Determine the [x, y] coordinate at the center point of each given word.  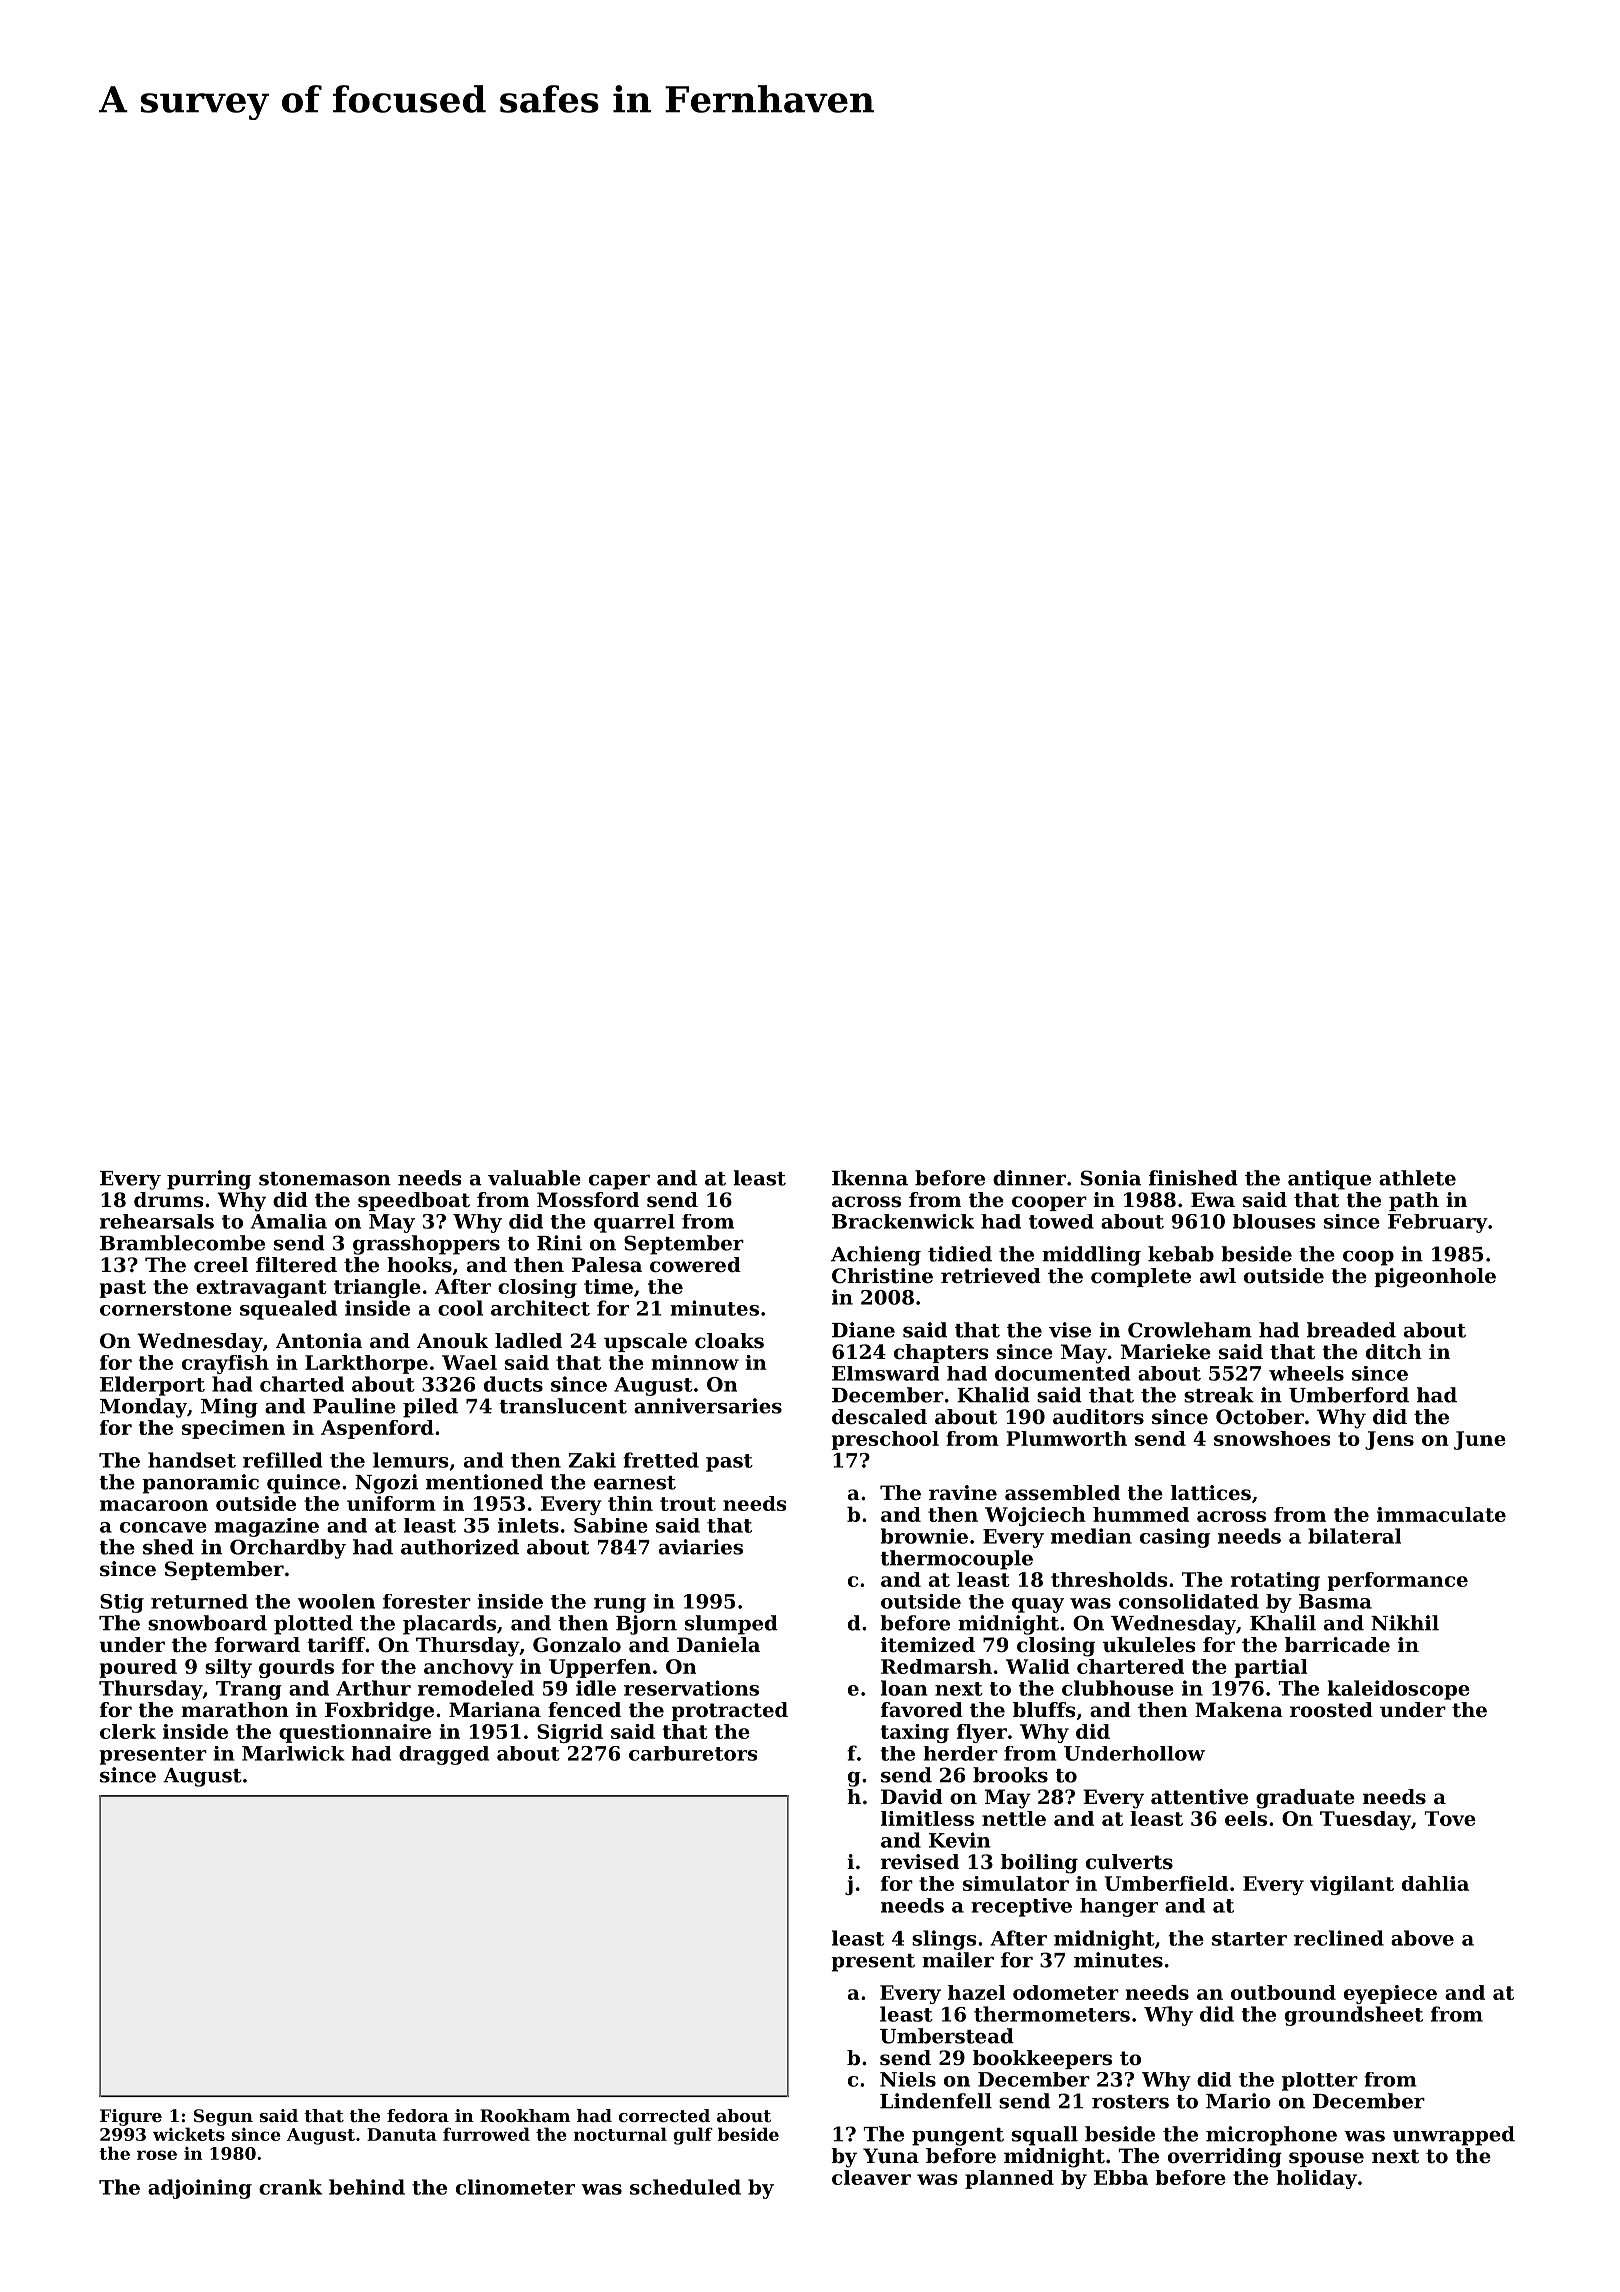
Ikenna [870, 1178]
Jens [1389, 1440]
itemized [928, 1645]
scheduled [685, 2187]
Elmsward [885, 1373]
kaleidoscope [1399, 1690]
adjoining [200, 2189]
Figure [131, 2117]
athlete [1417, 1178]
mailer [958, 1960]
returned [199, 1601]
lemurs [411, 1460]
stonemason [325, 1179]
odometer [1066, 1992]
